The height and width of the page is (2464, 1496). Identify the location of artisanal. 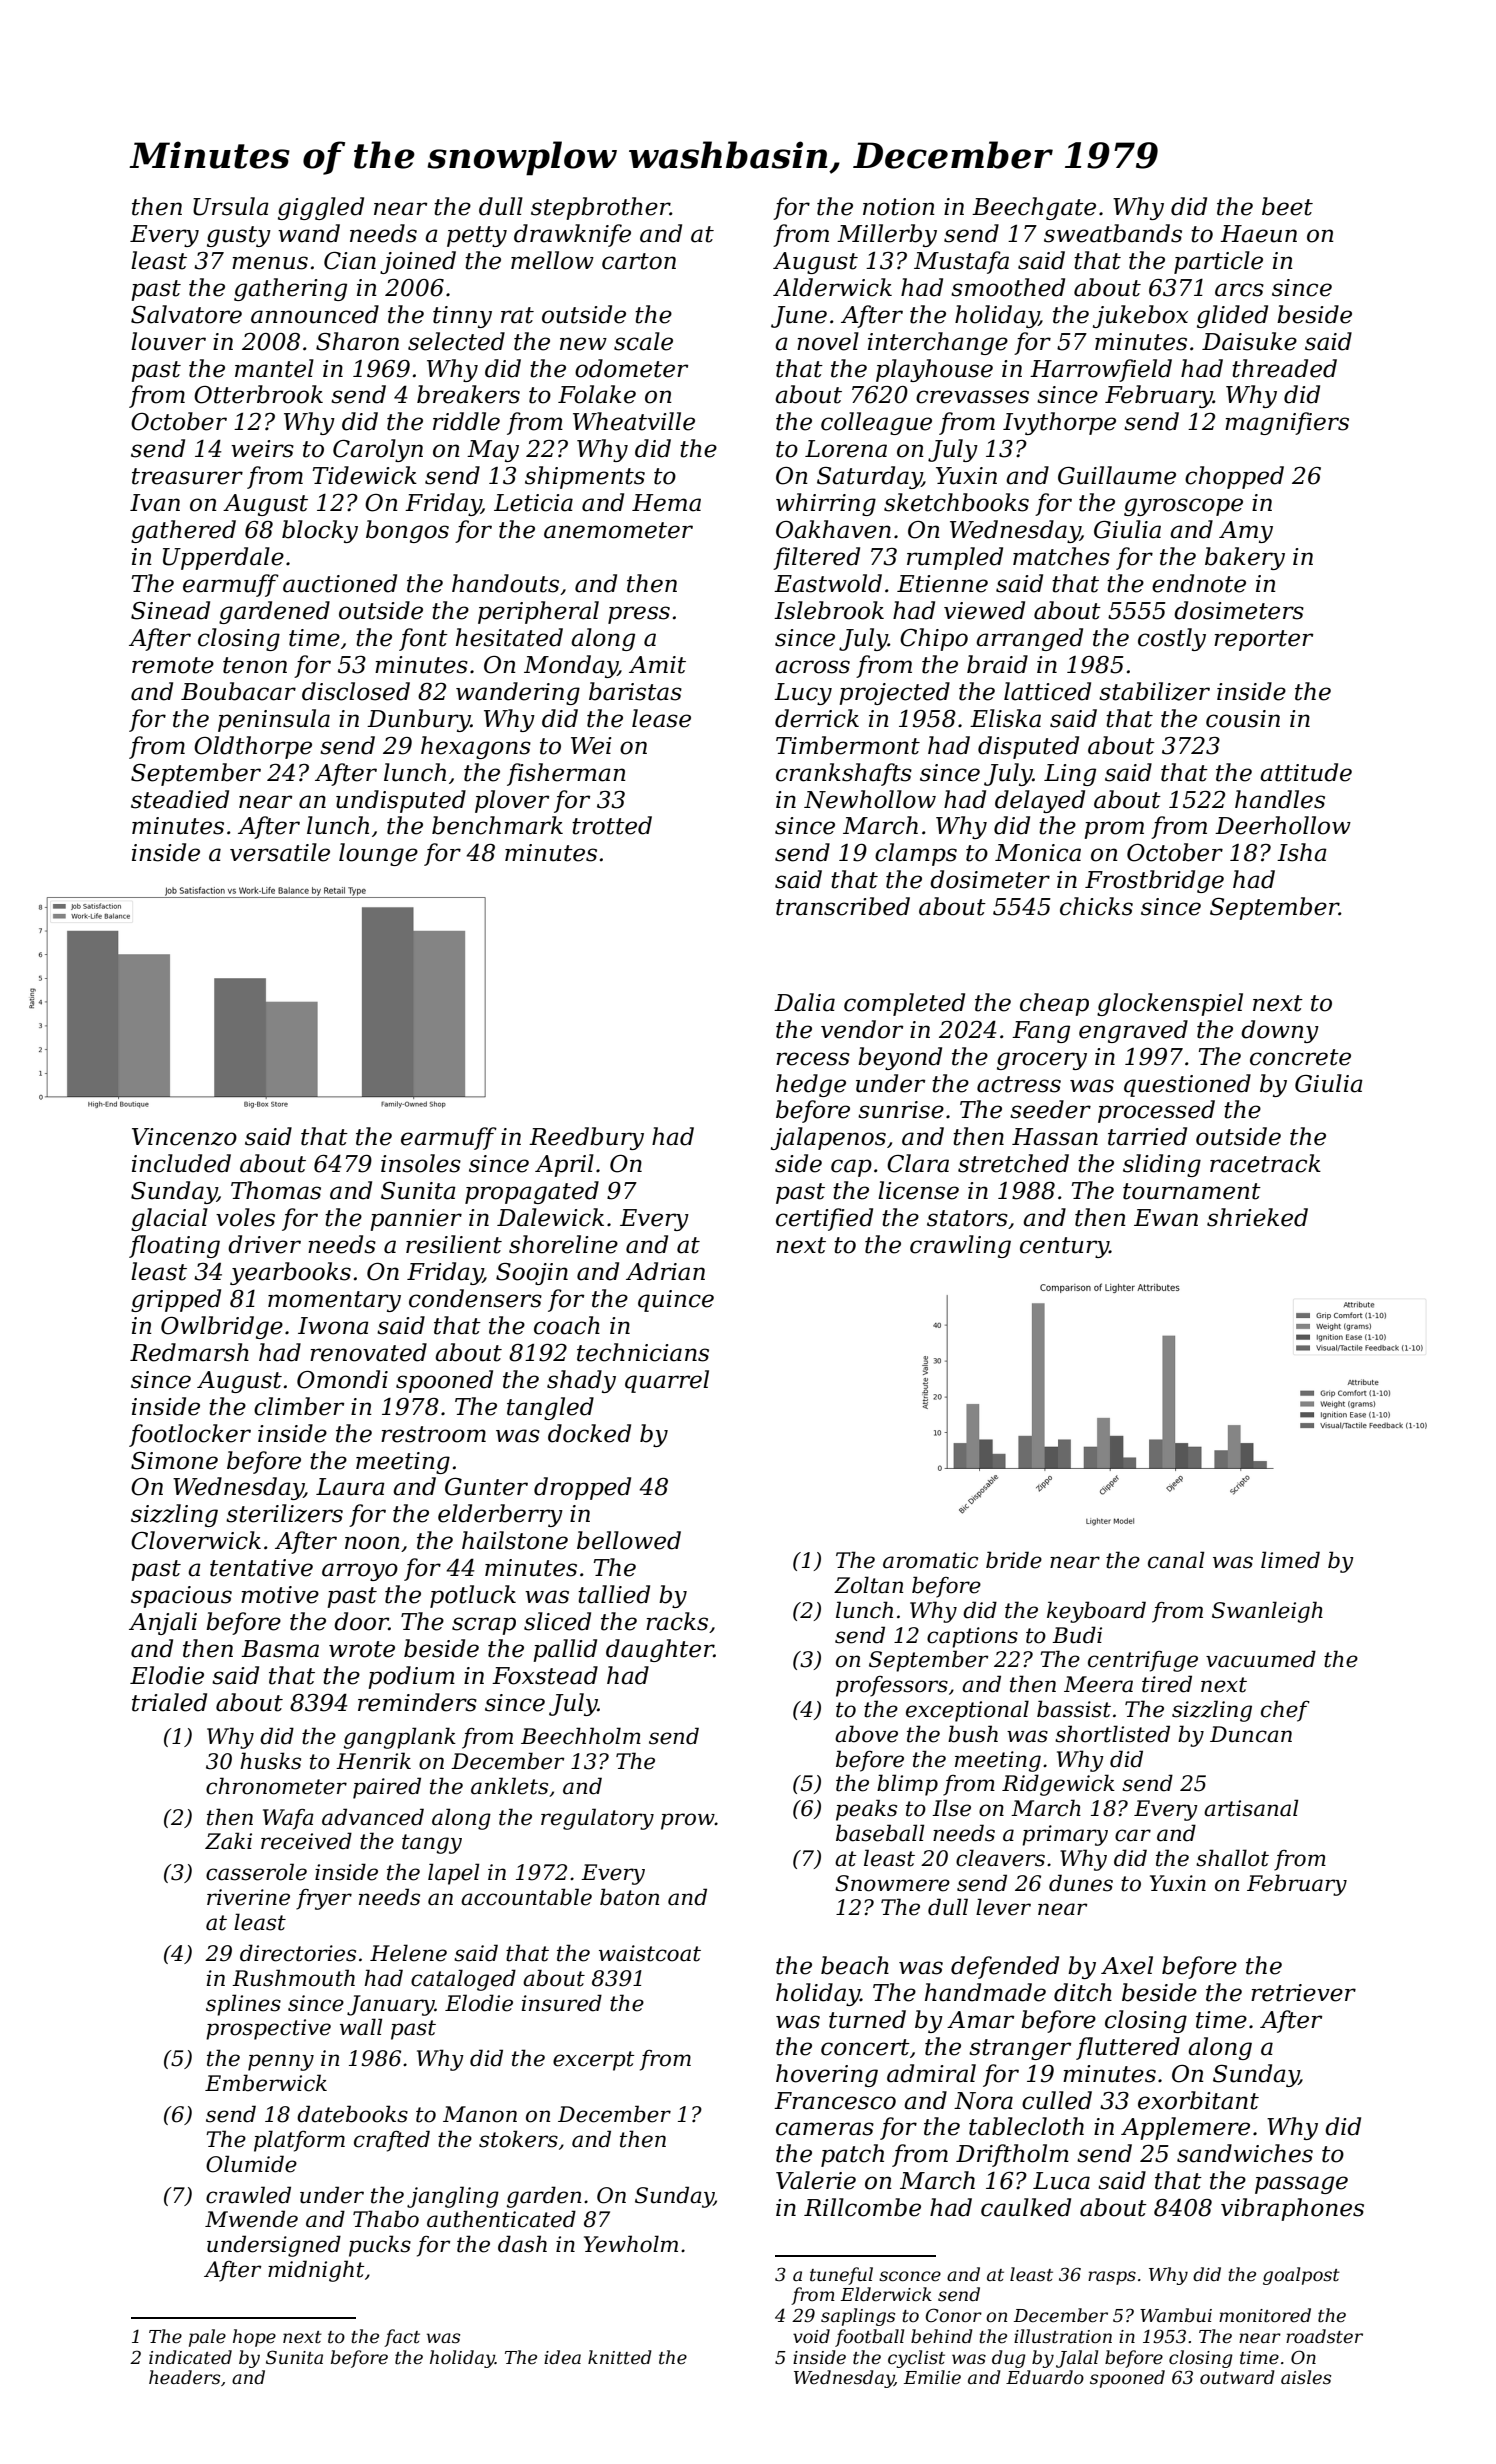
(1251, 1808).
